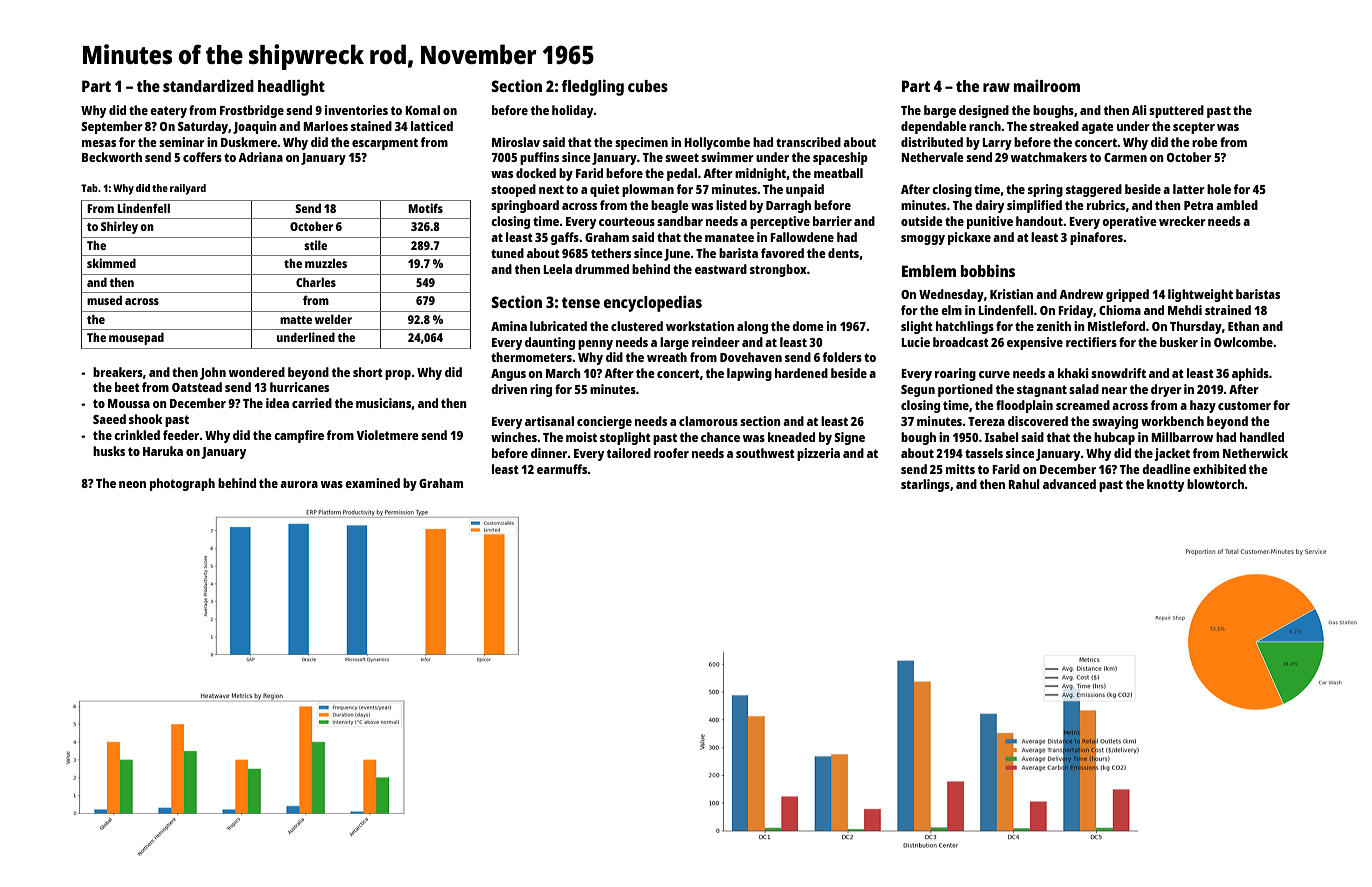 This screenshot has width=1372, height=887. Describe the element at coordinates (648, 86) in the screenshot. I see `cubes` at that location.
